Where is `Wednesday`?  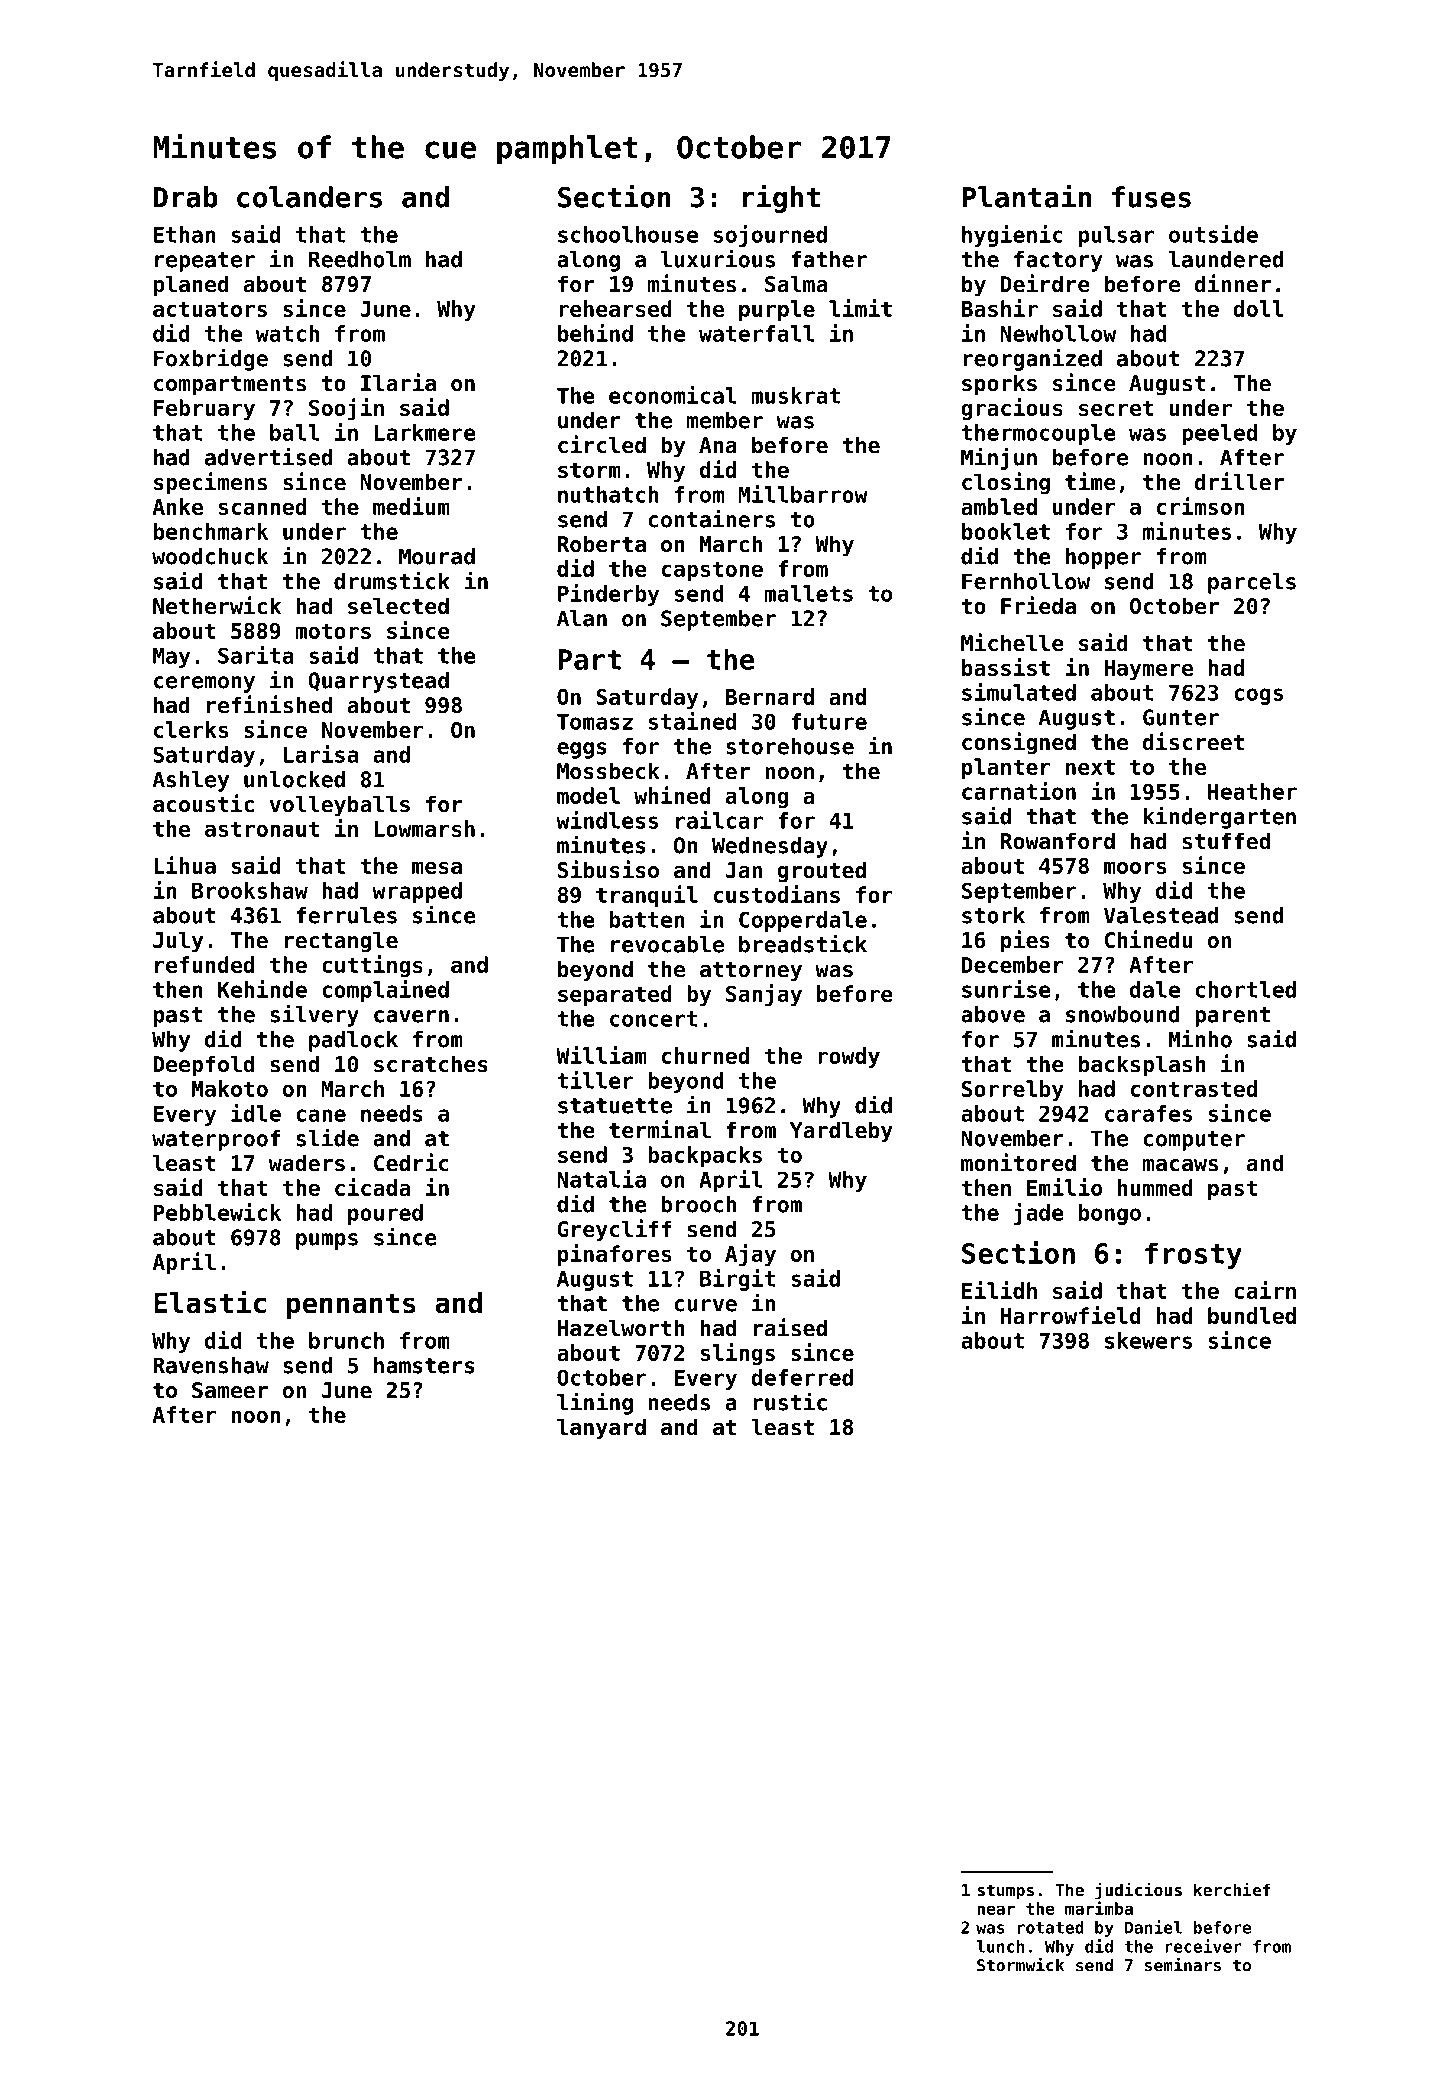
Wednesday is located at coordinates (770, 847).
